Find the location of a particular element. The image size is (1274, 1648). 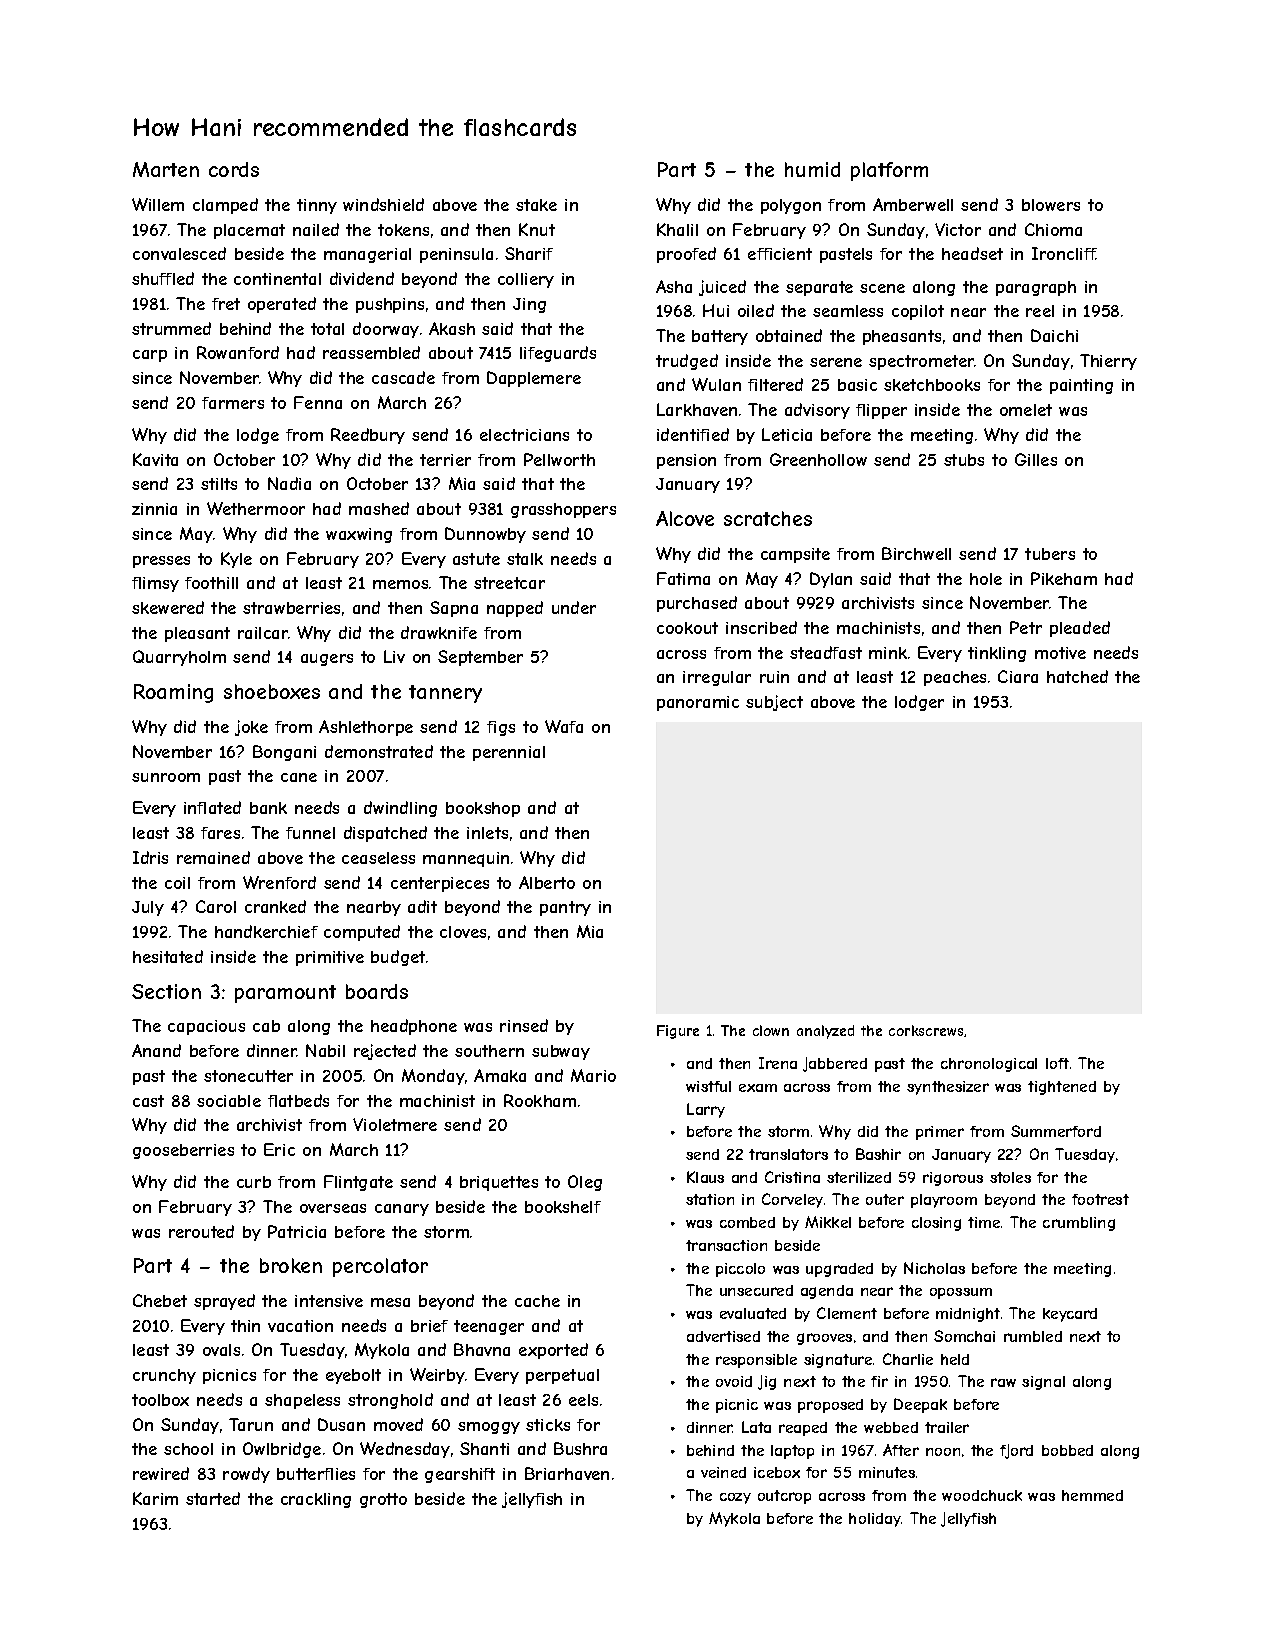

stake is located at coordinates (536, 205).
